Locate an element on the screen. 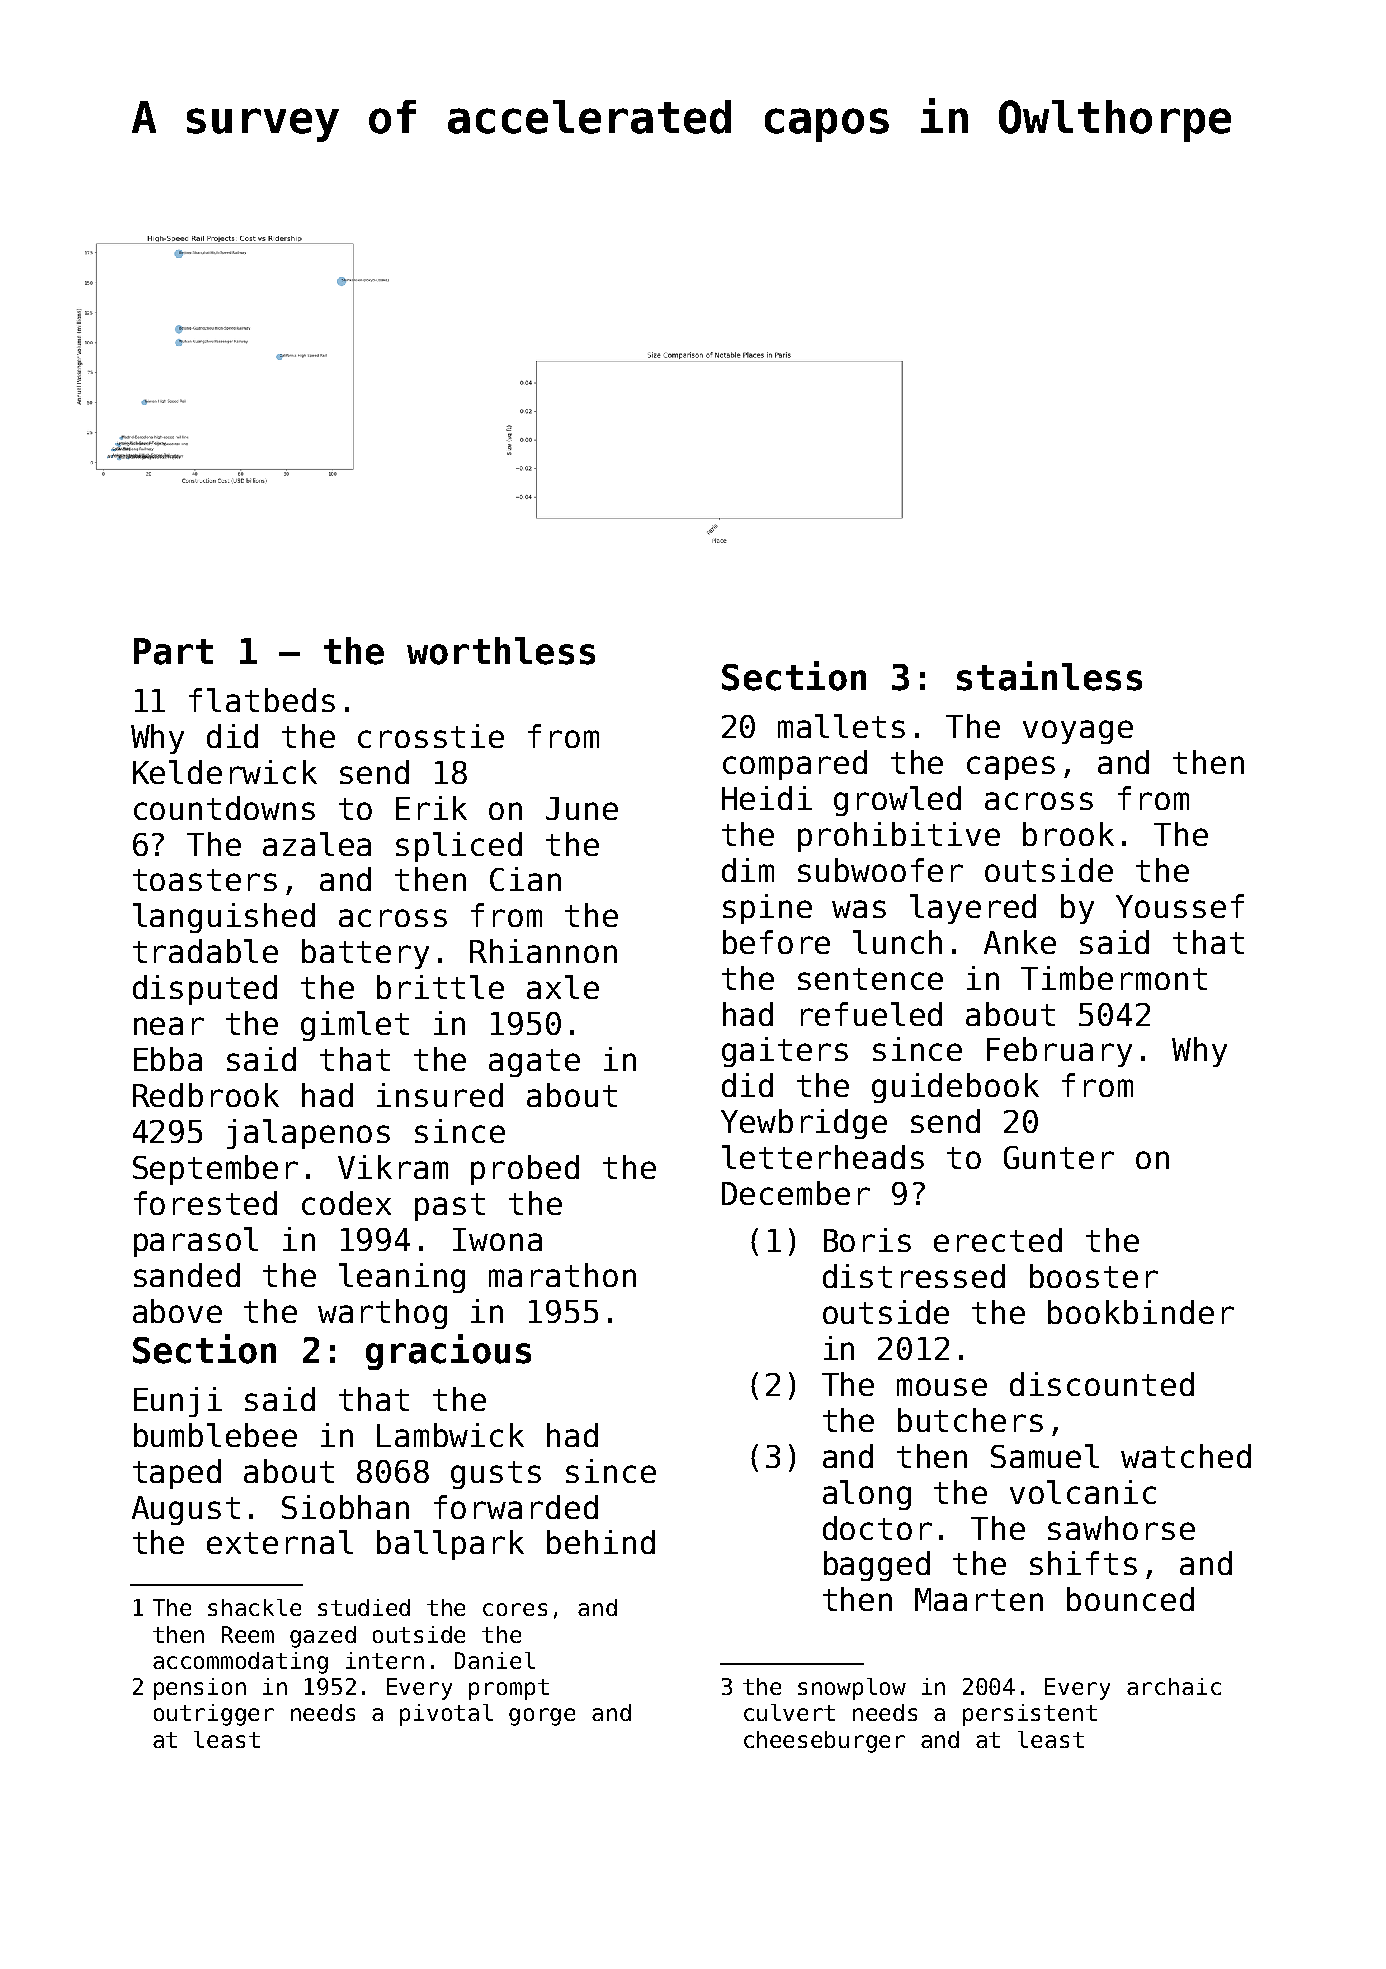 This screenshot has height=1969, width=1386. cores is located at coordinates (515, 1609).
